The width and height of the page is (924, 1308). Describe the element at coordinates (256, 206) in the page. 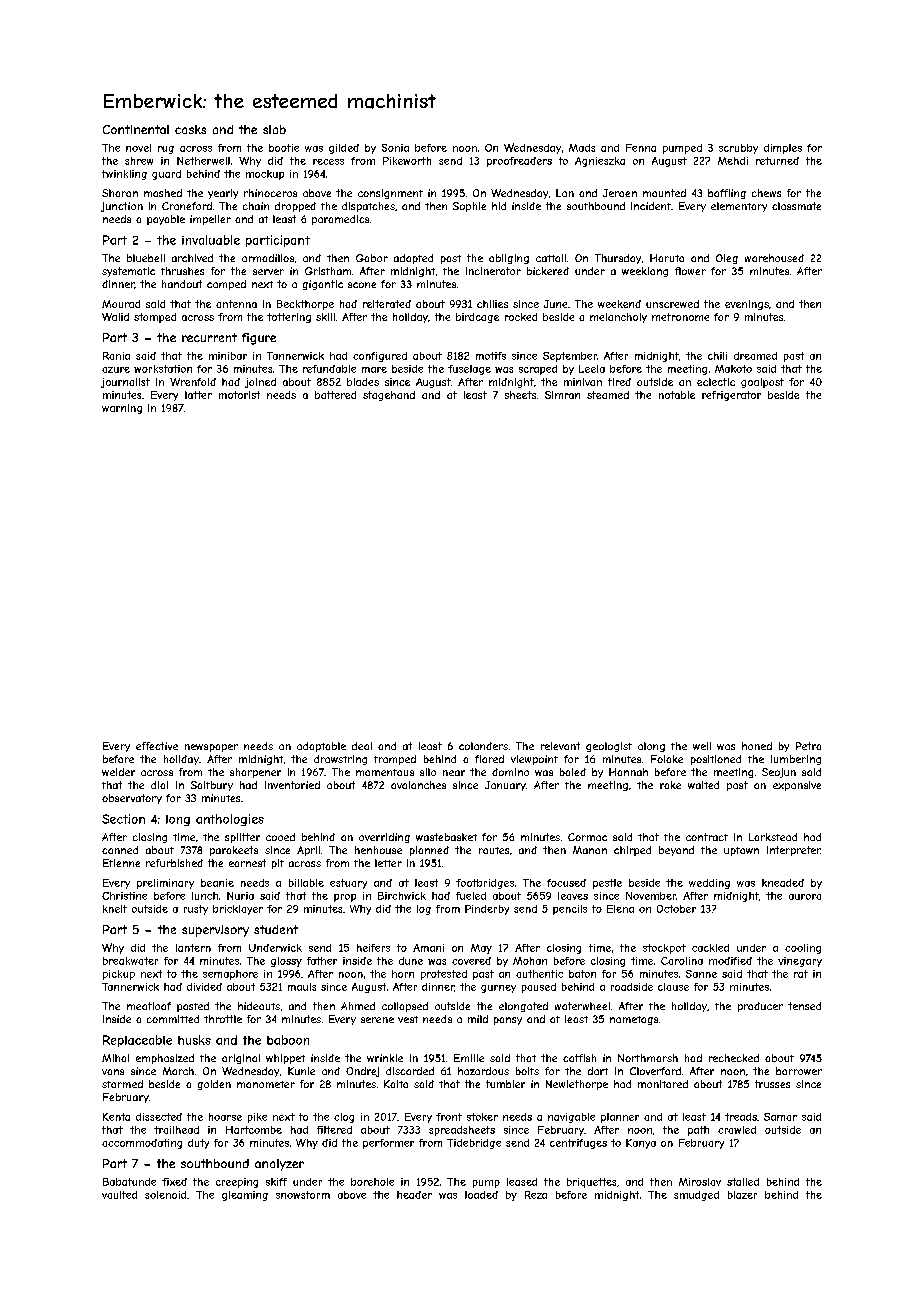

I see `chain` at that location.
